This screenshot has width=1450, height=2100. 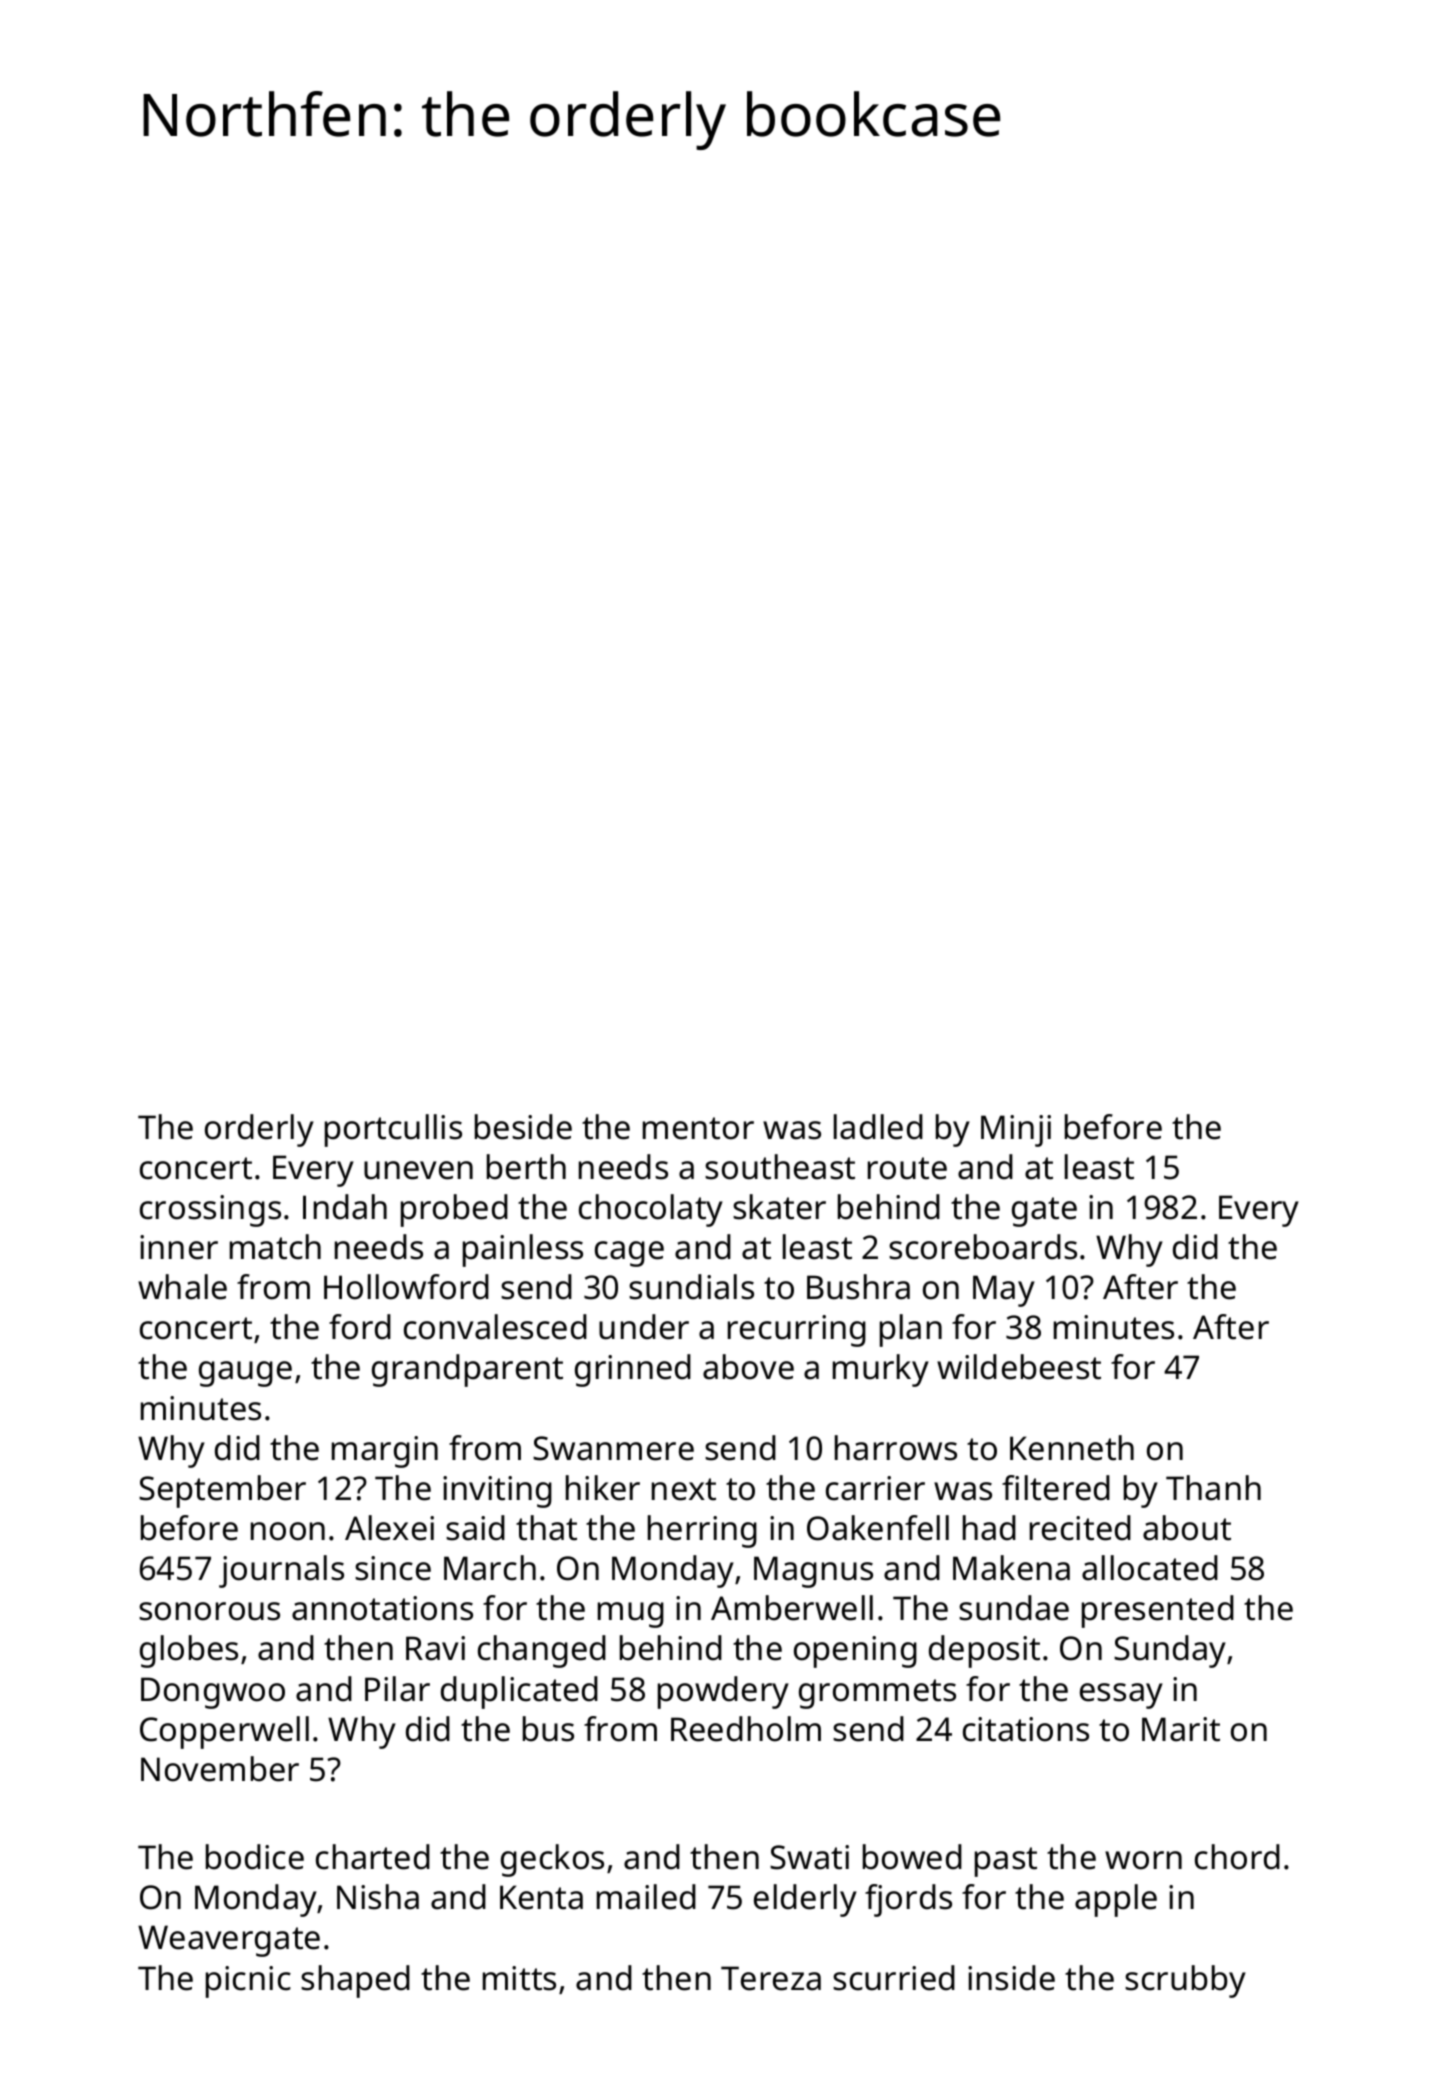 I want to click on May, so click(x=1004, y=1291).
